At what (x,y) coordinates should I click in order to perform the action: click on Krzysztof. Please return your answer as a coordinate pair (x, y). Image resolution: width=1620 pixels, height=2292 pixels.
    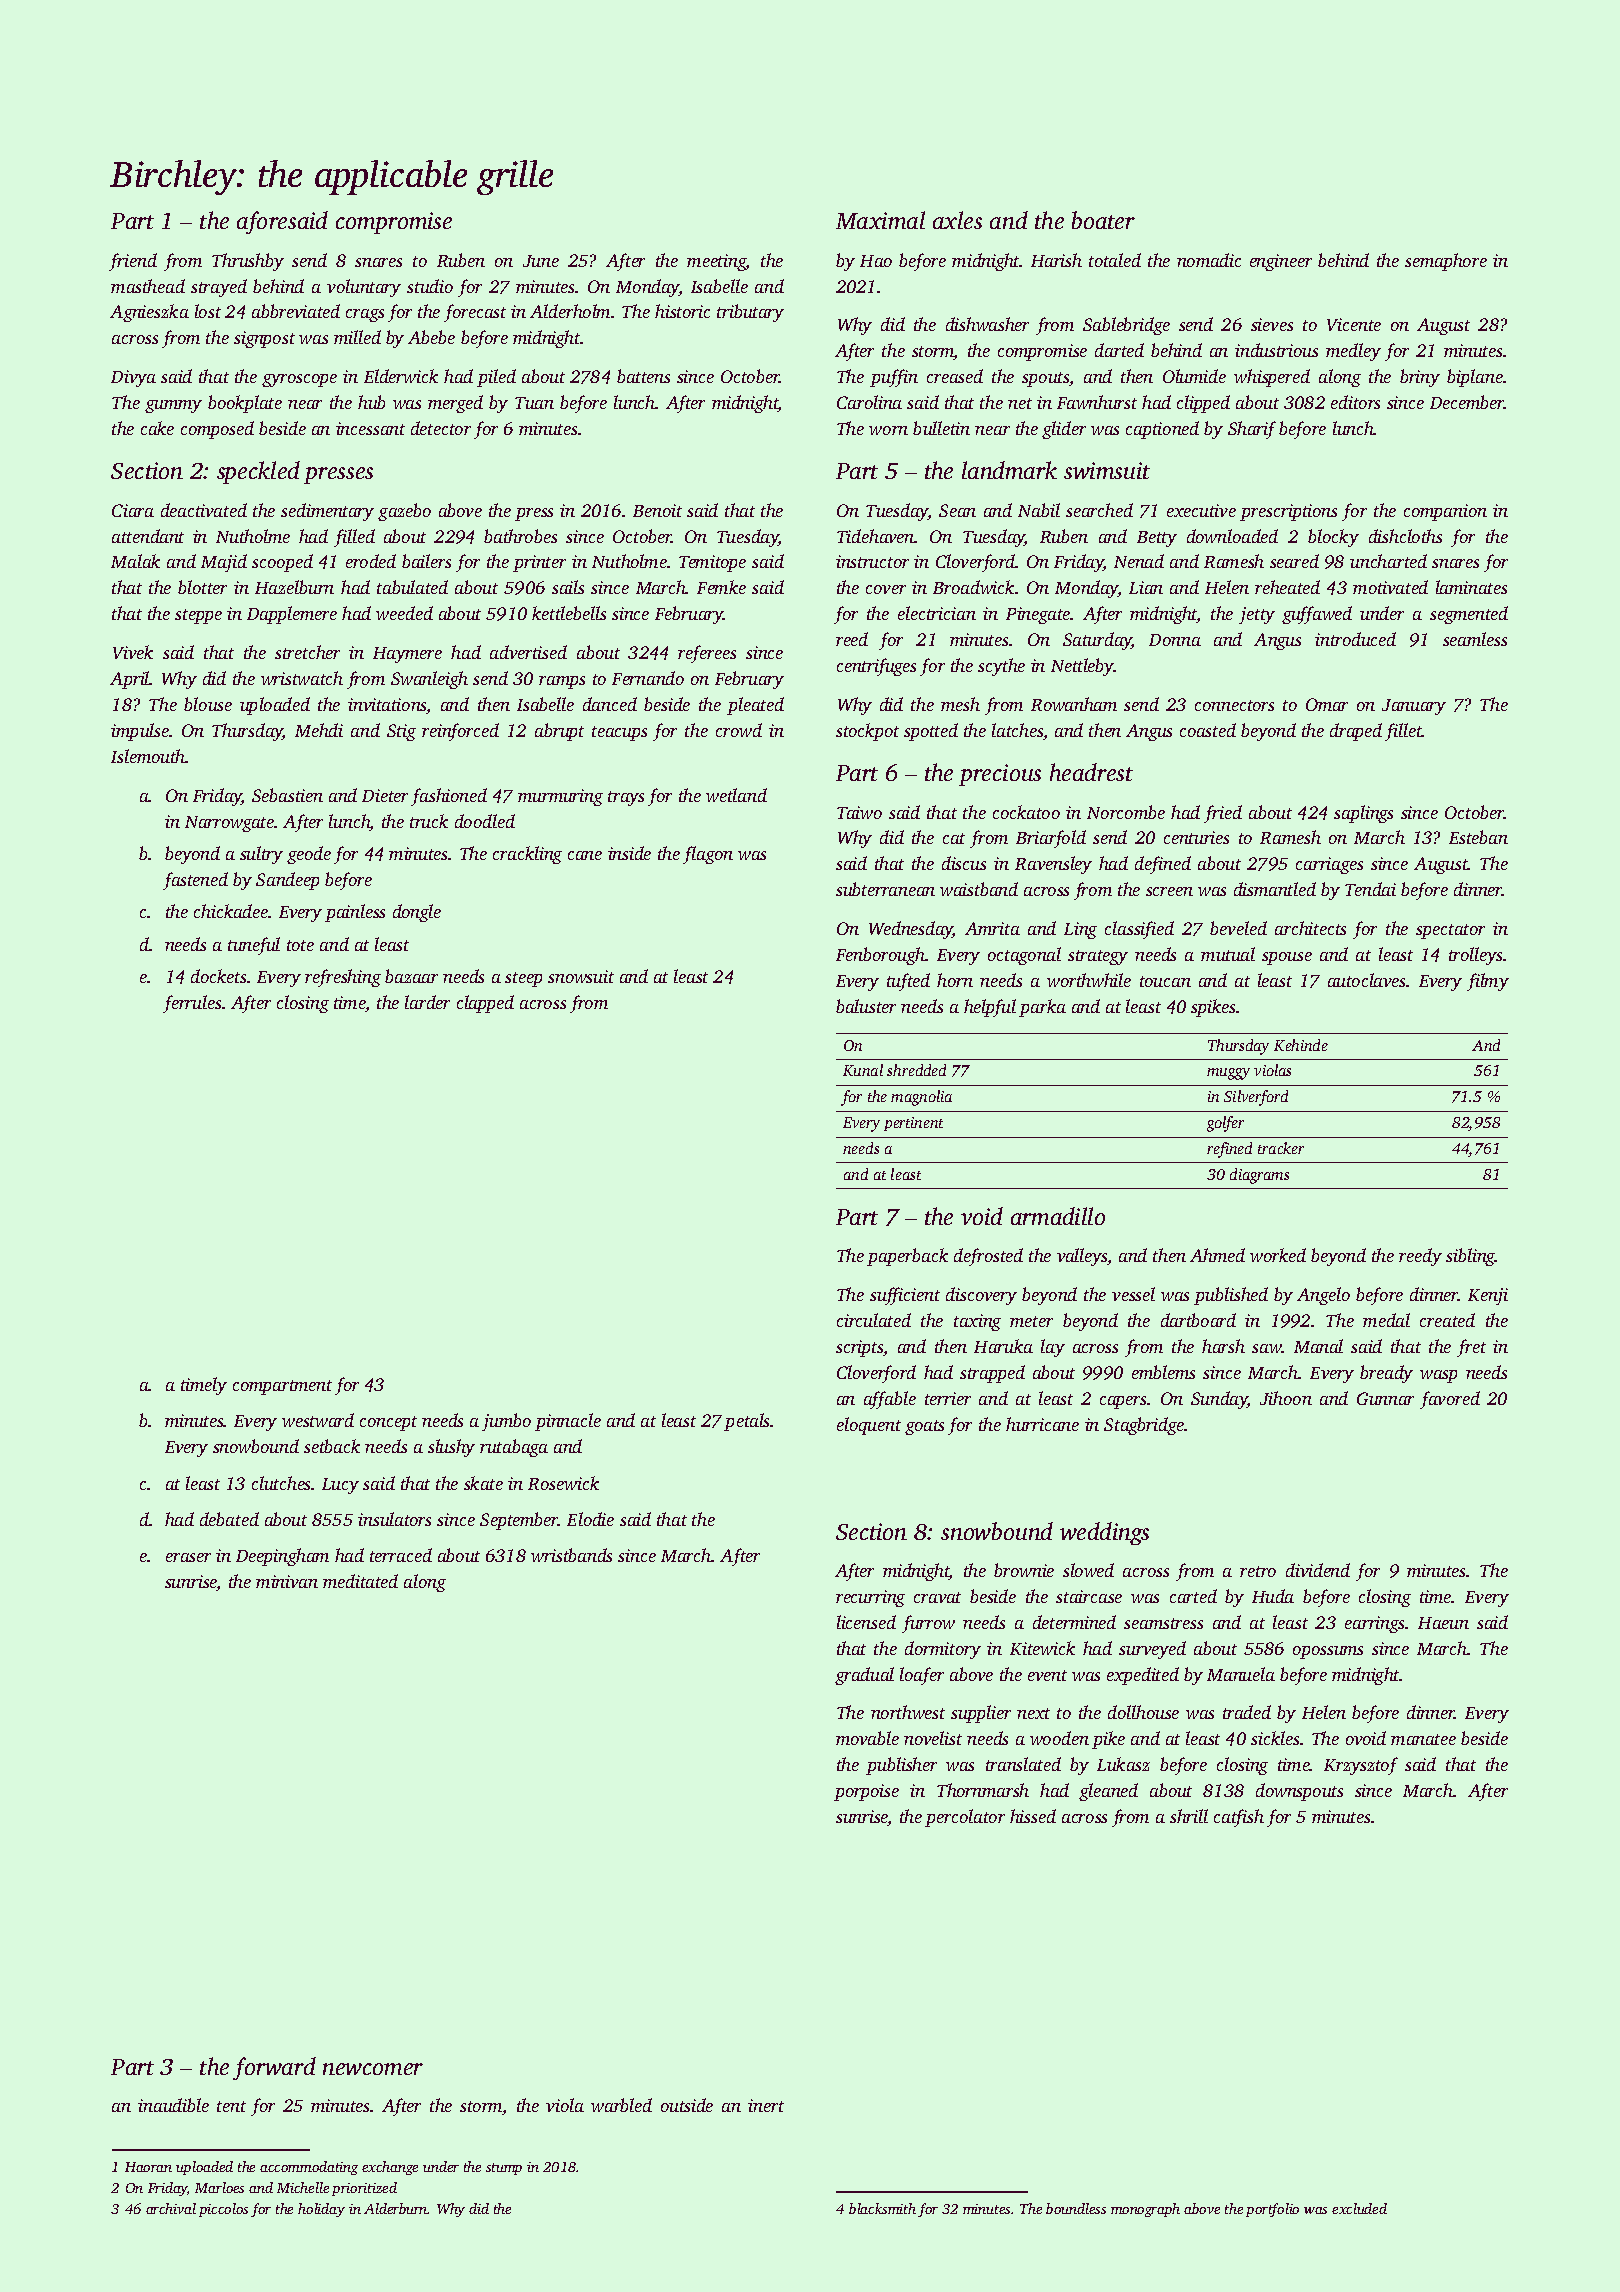
    Looking at the image, I should click on (1361, 1766).
